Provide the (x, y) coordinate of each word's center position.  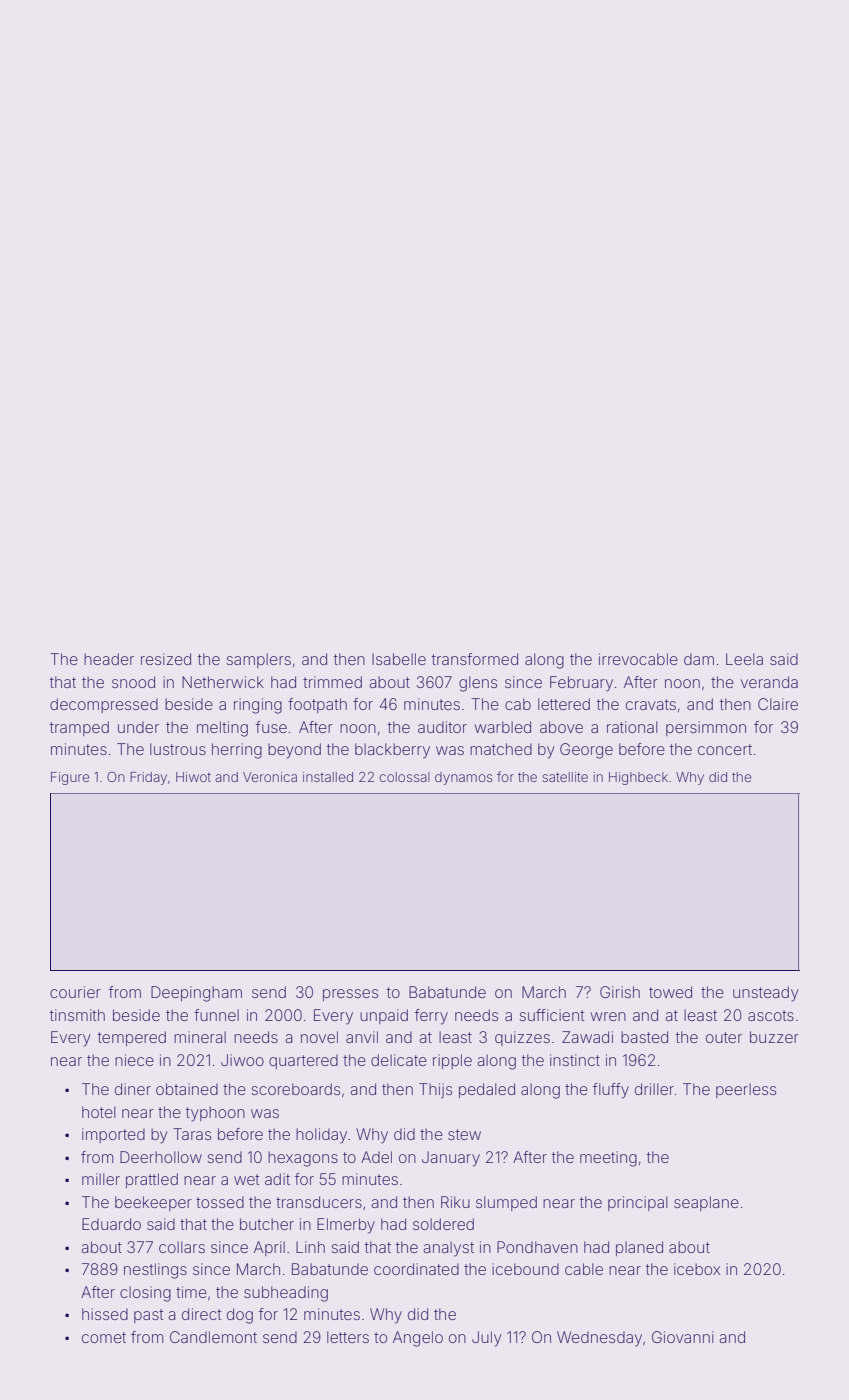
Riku (455, 1202)
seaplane (706, 1203)
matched (501, 749)
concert (725, 749)
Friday (148, 778)
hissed (105, 1314)
